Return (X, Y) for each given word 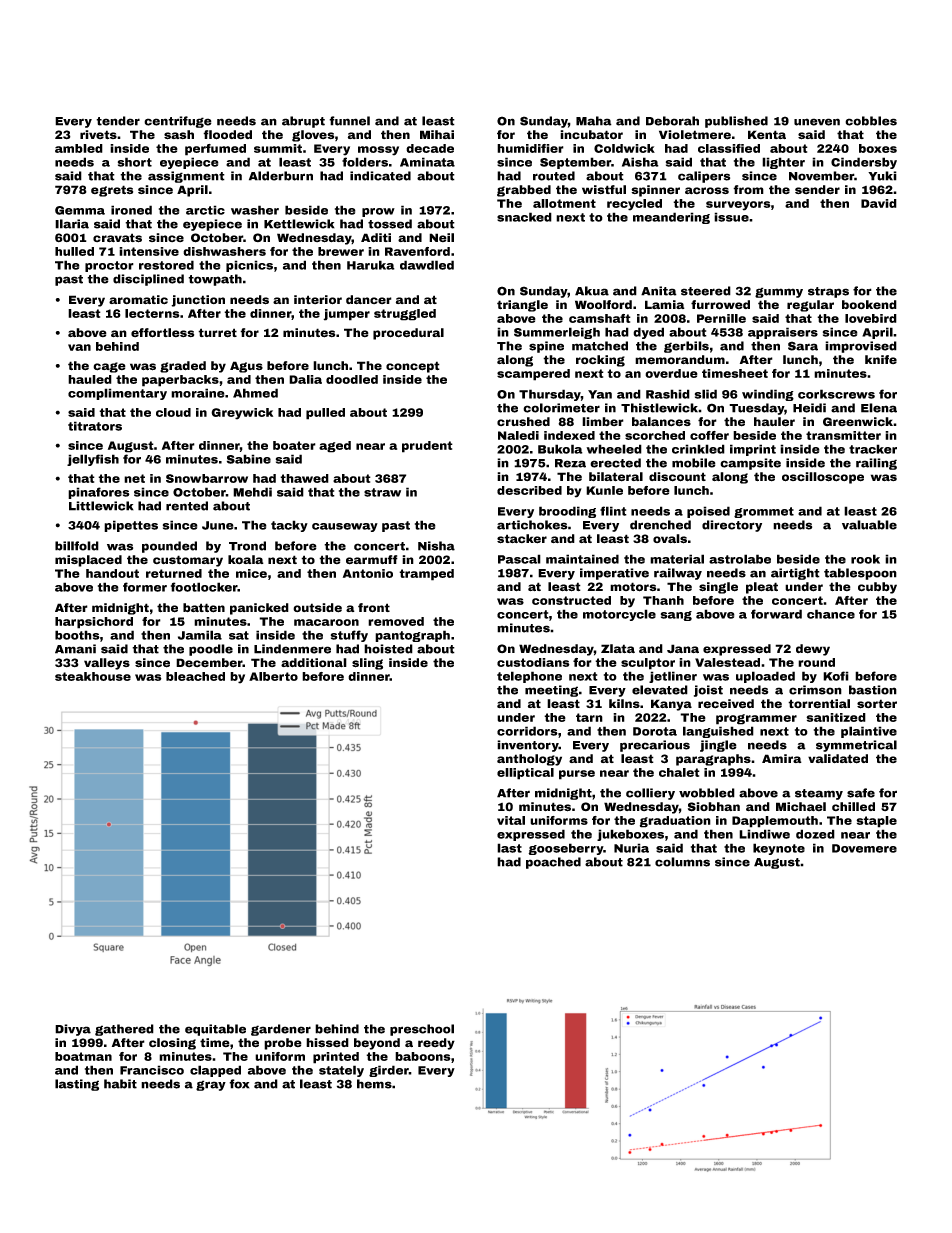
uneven (817, 122)
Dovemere (864, 848)
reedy (436, 1044)
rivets (98, 134)
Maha (594, 121)
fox (239, 1084)
